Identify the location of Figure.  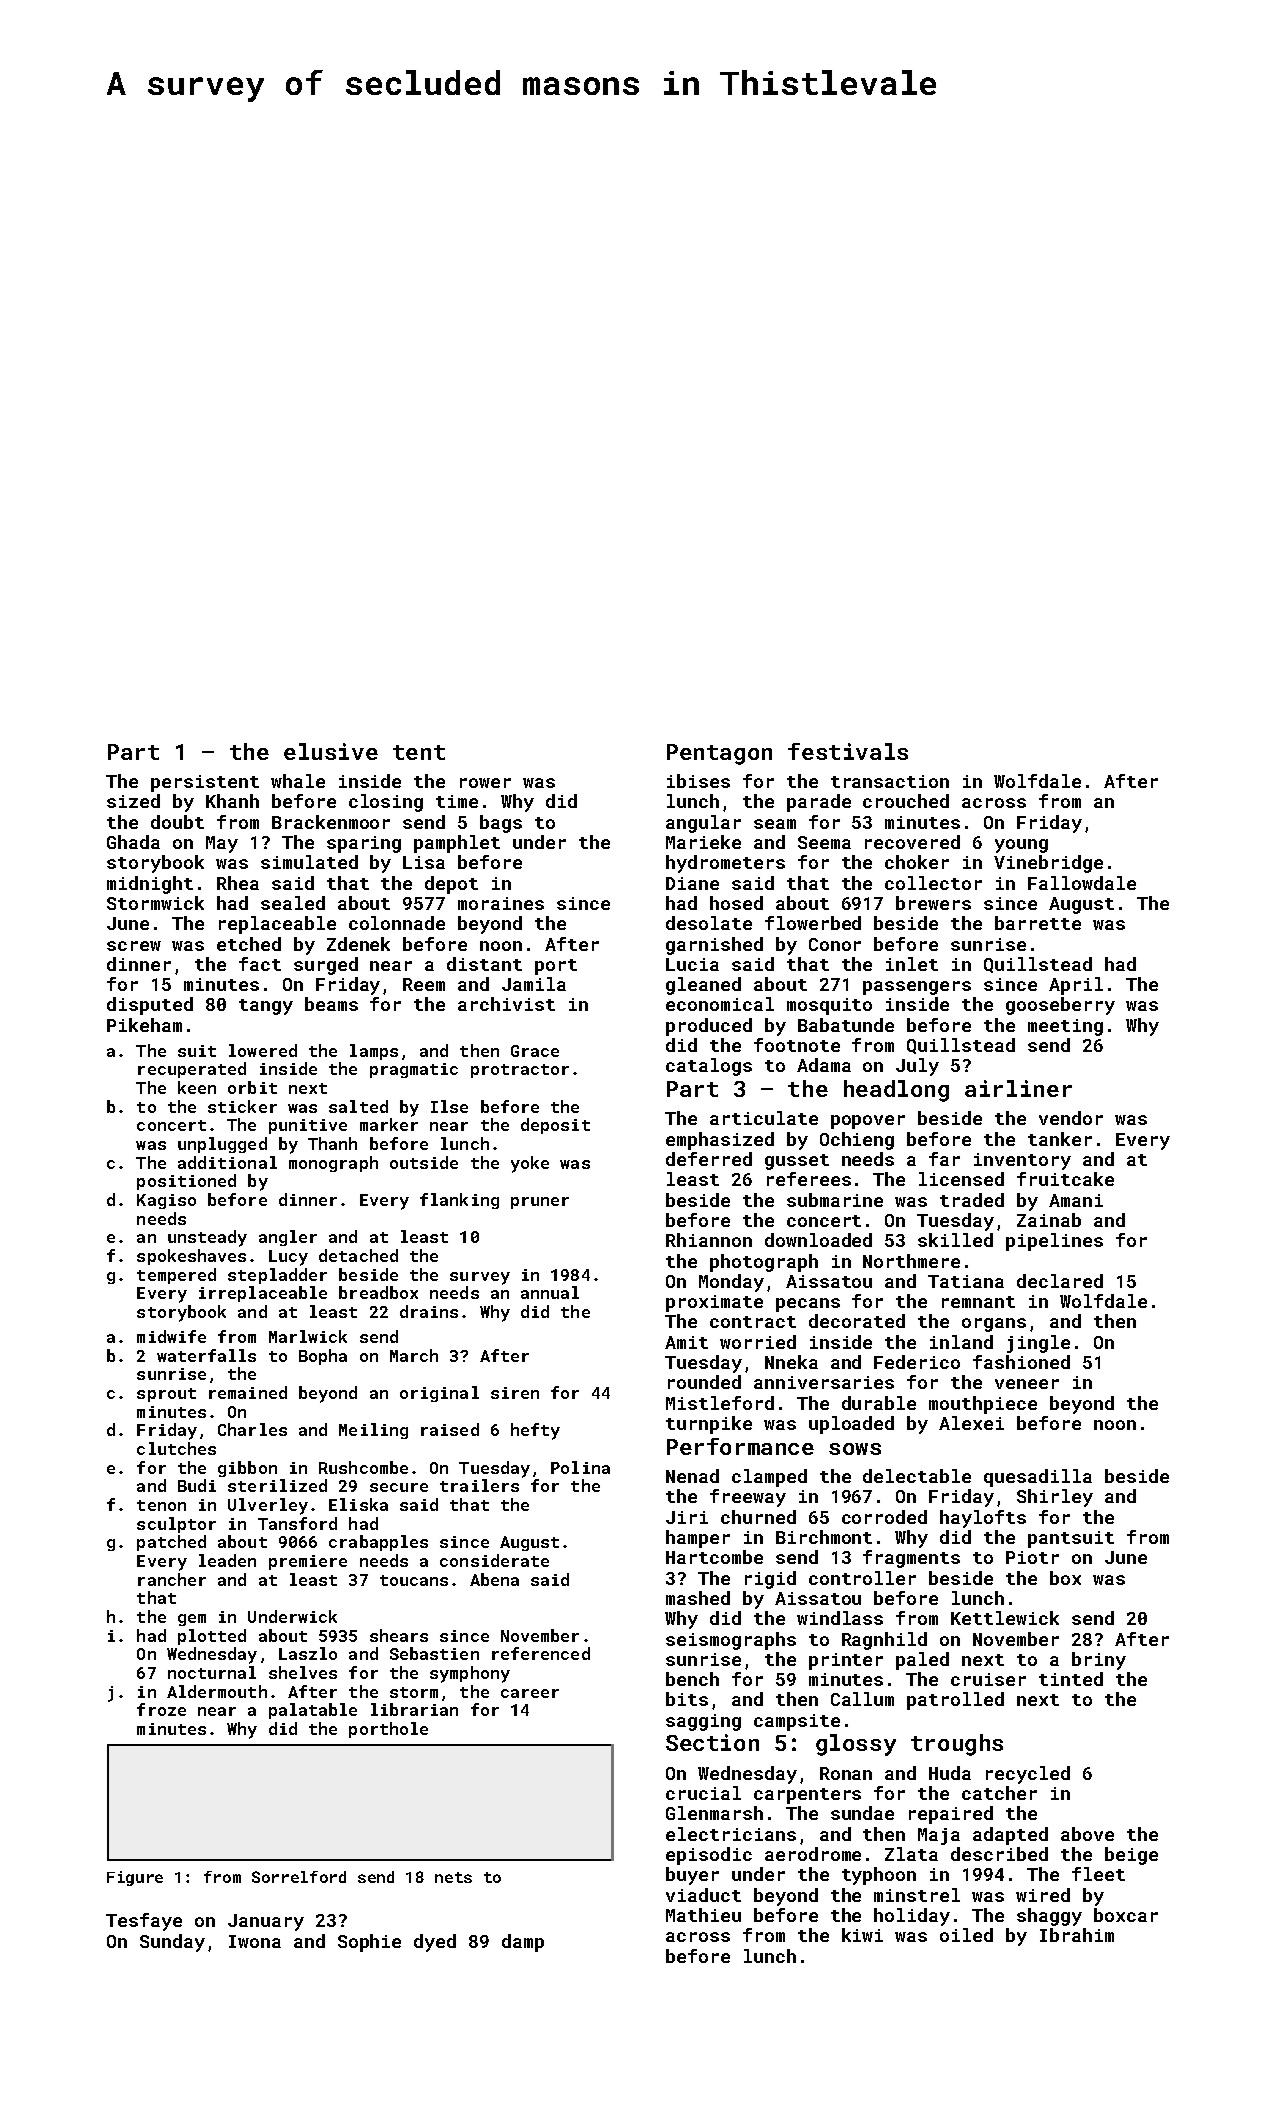
(135, 1878).
